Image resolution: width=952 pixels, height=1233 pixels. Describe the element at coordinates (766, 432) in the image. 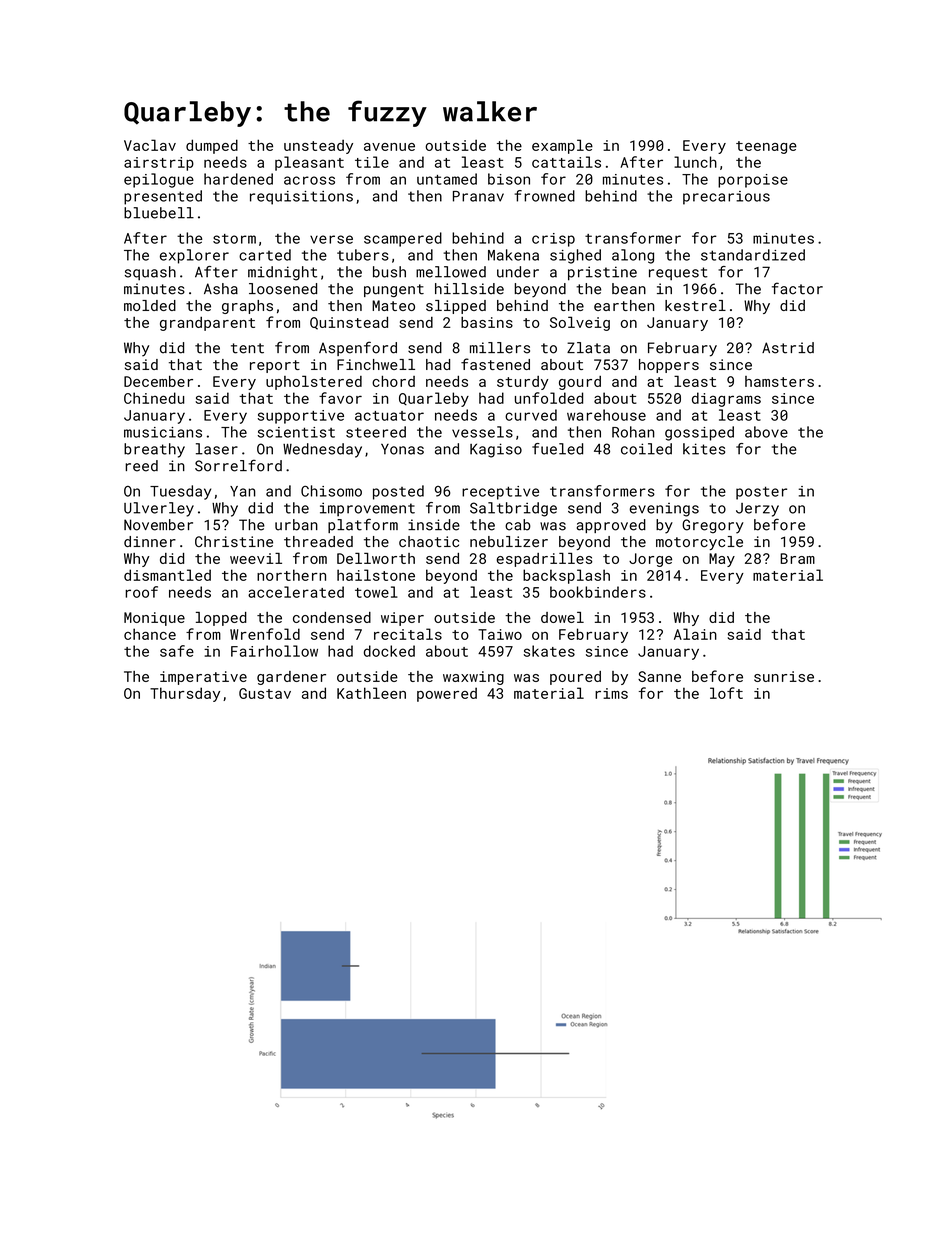

I see `above` at that location.
